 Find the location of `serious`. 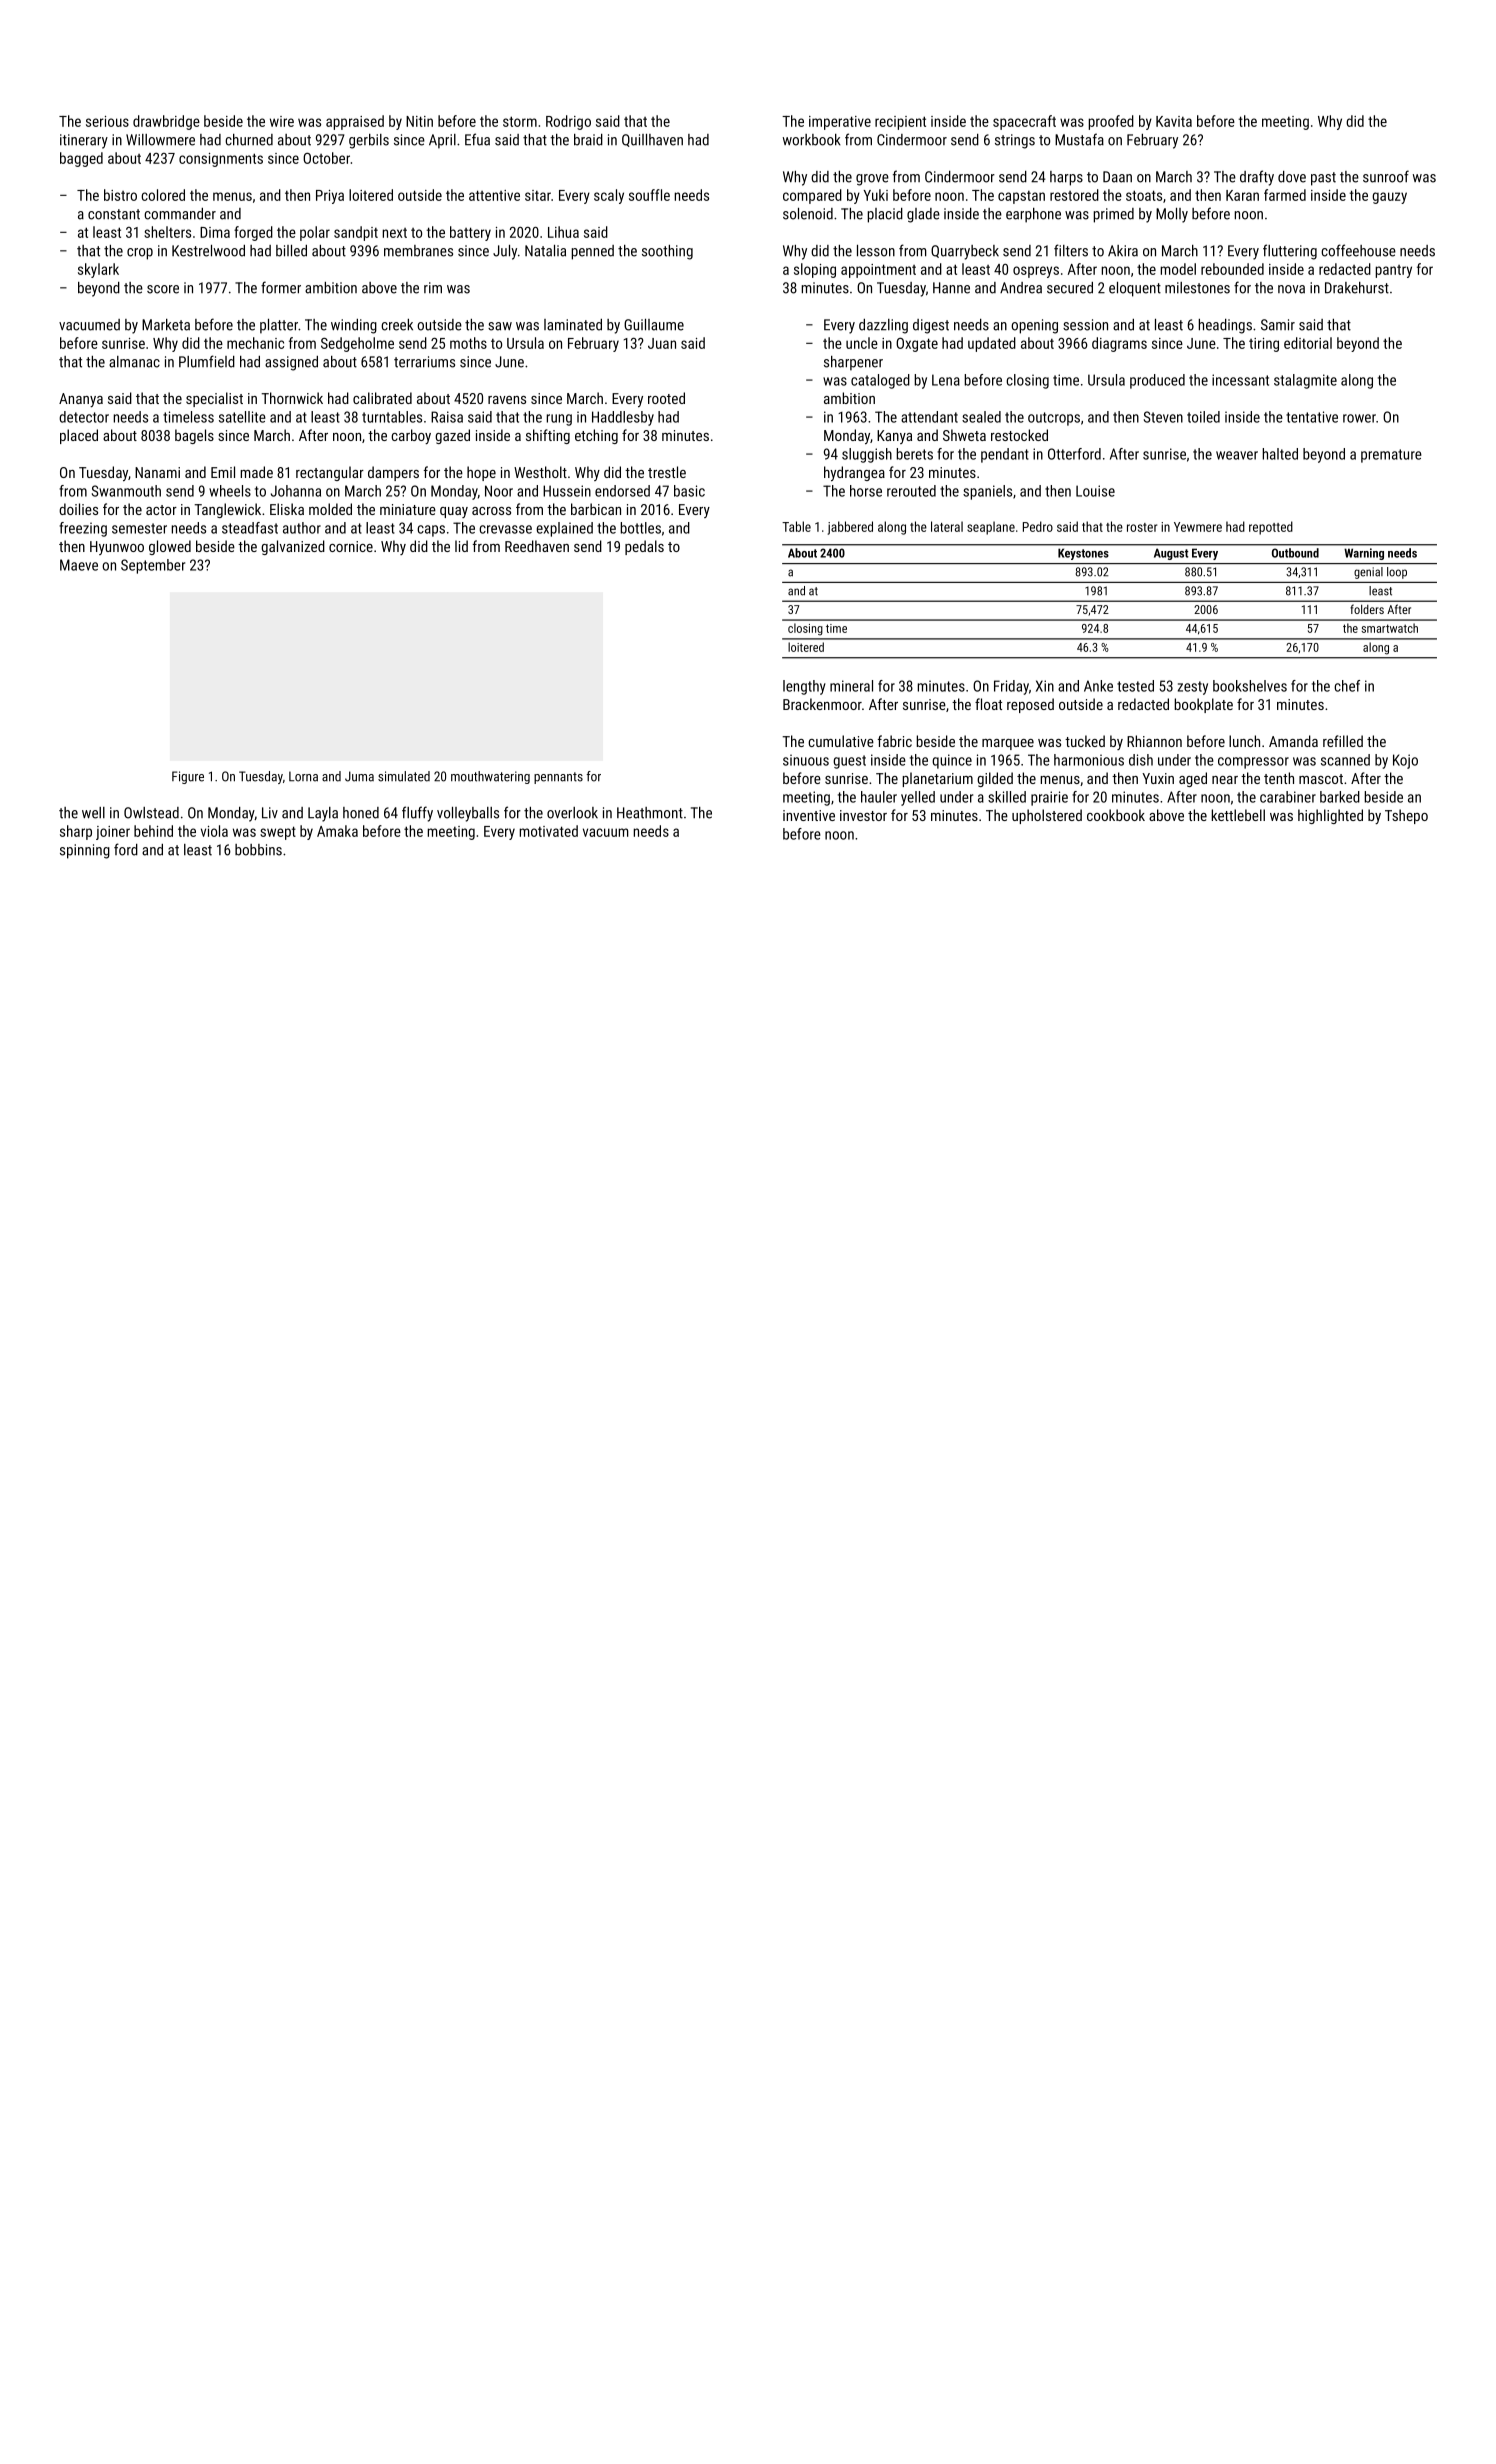

serious is located at coordinates (107, 121).
